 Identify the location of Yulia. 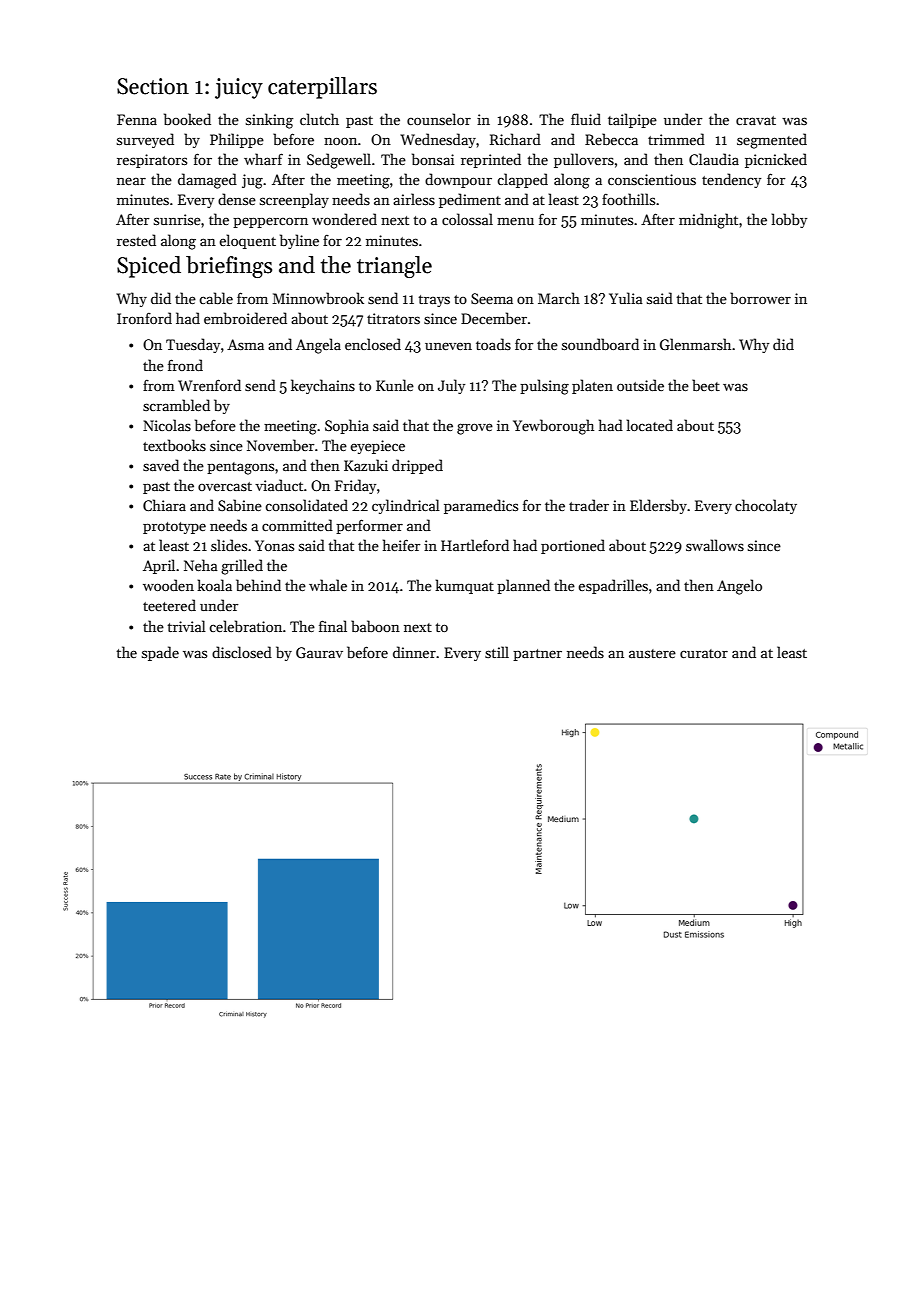
(626, 298).
